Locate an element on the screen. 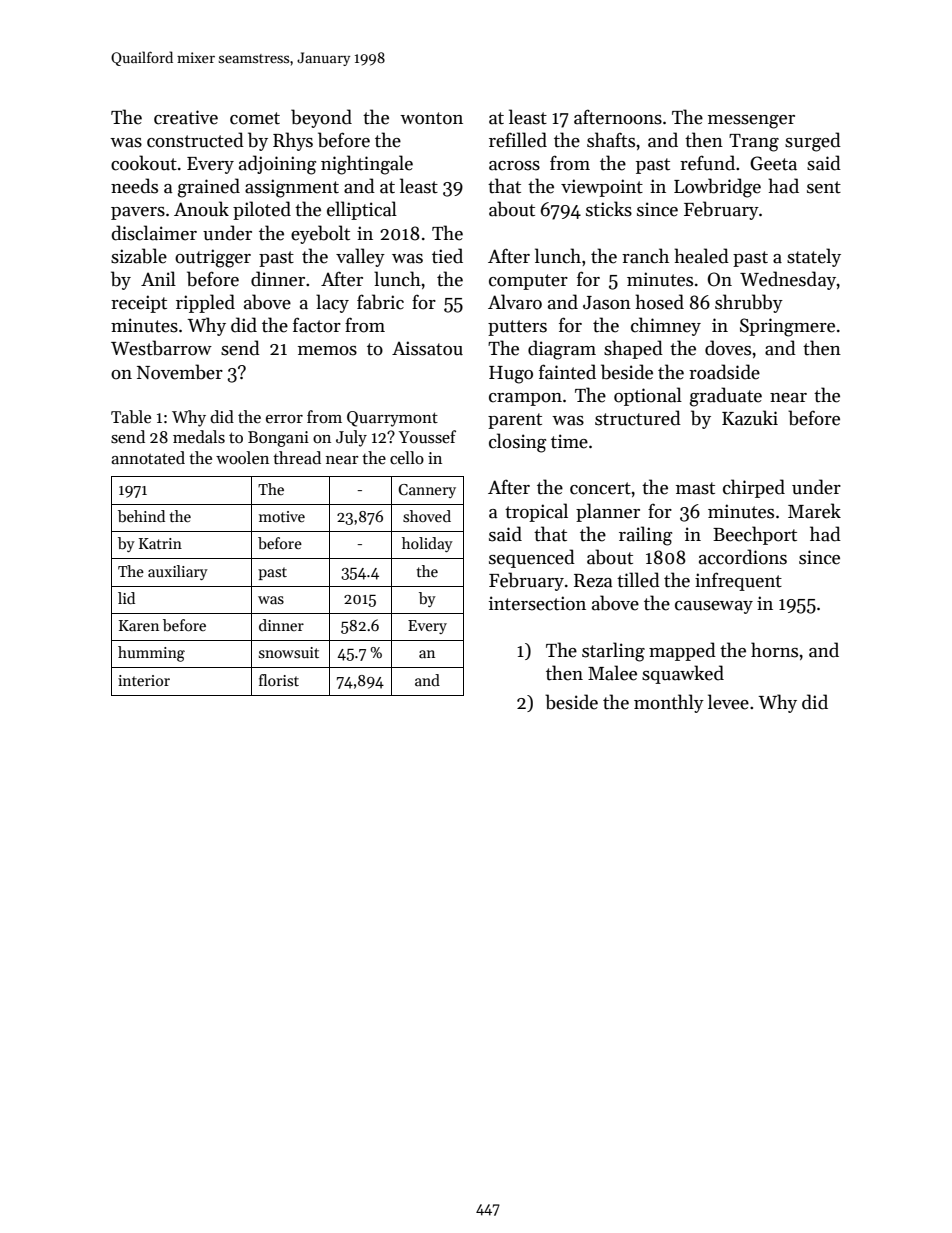 This screenshot has height=1233, width=952. wonton is located at coordinates (431, 118).
